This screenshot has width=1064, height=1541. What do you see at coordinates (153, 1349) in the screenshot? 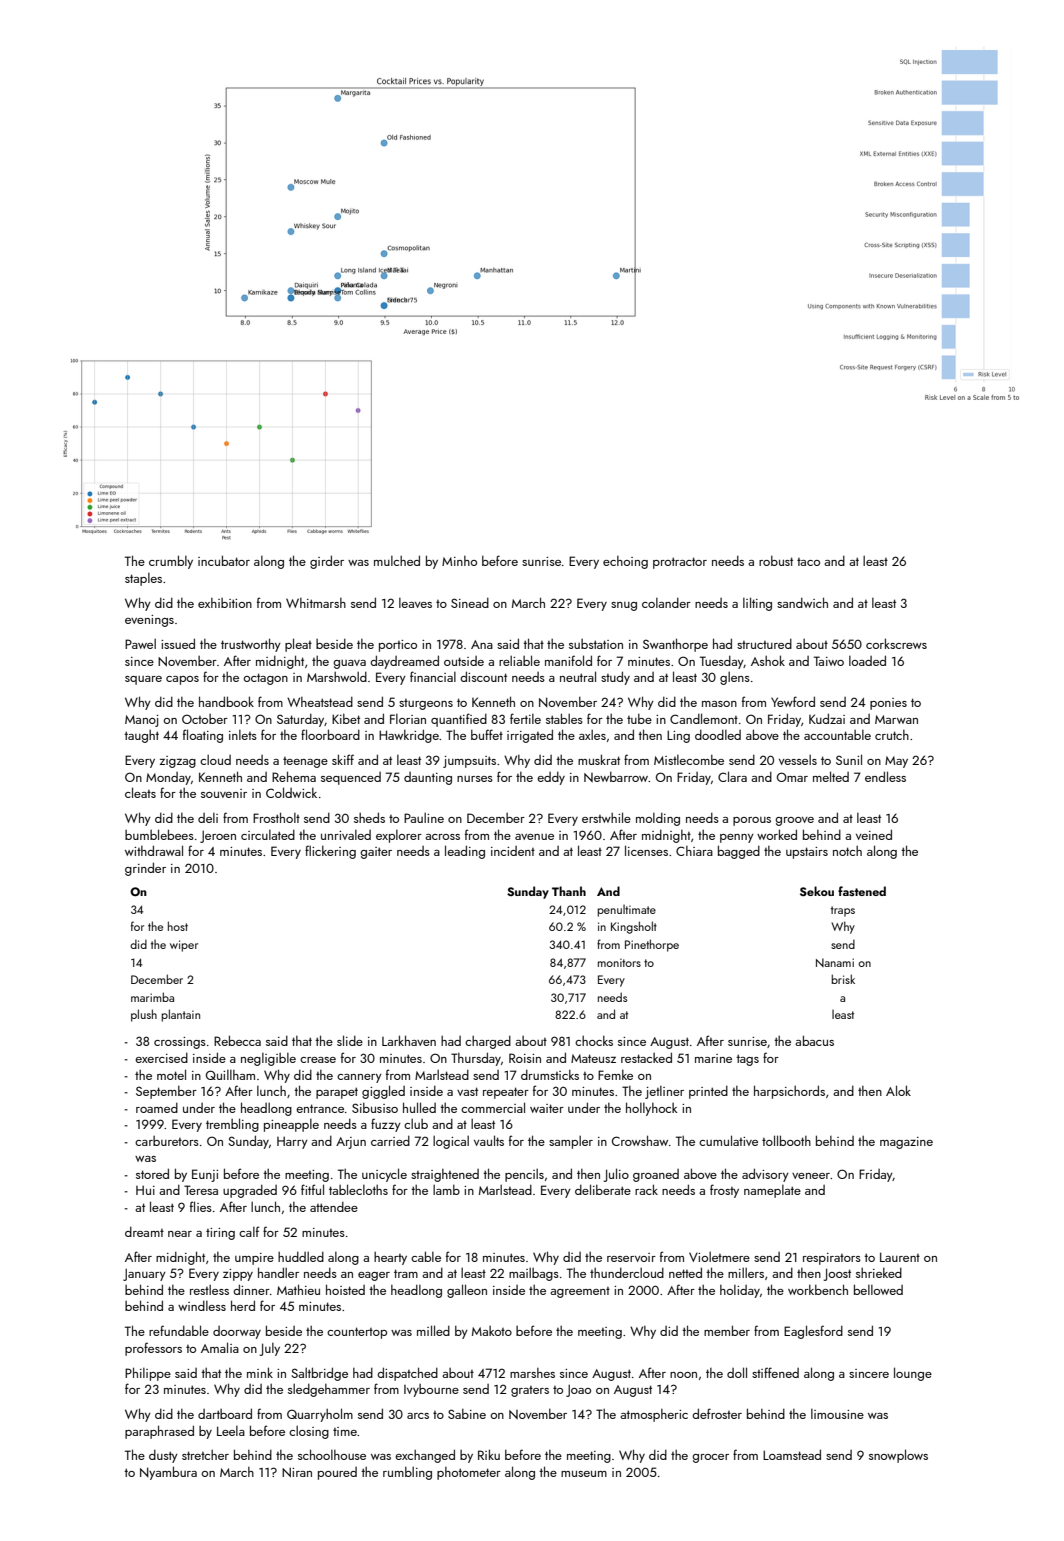
I see `professors` at bounding box center [153, 1349].
